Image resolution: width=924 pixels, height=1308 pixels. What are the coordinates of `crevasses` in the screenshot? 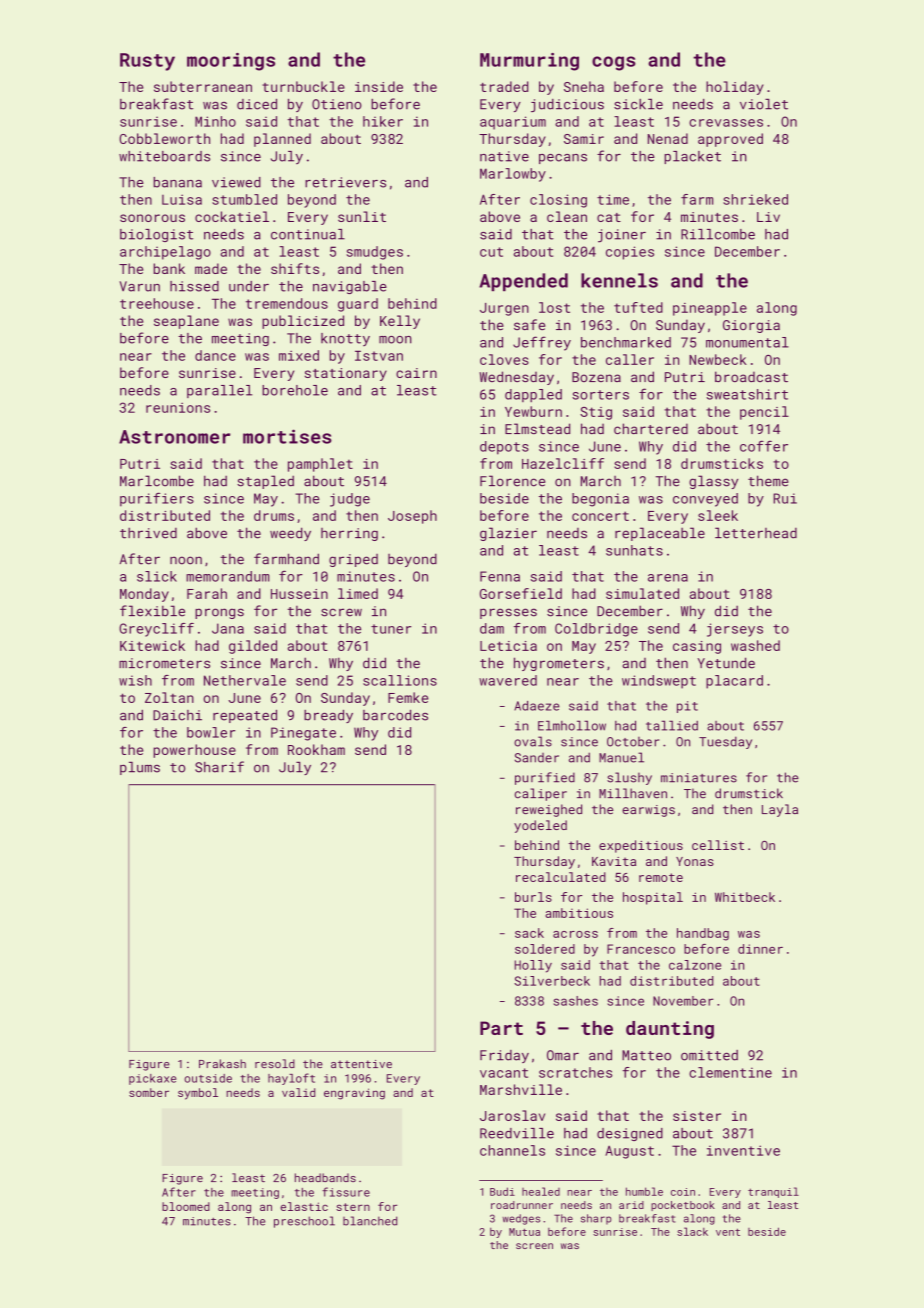 It's located at (726, 123).
